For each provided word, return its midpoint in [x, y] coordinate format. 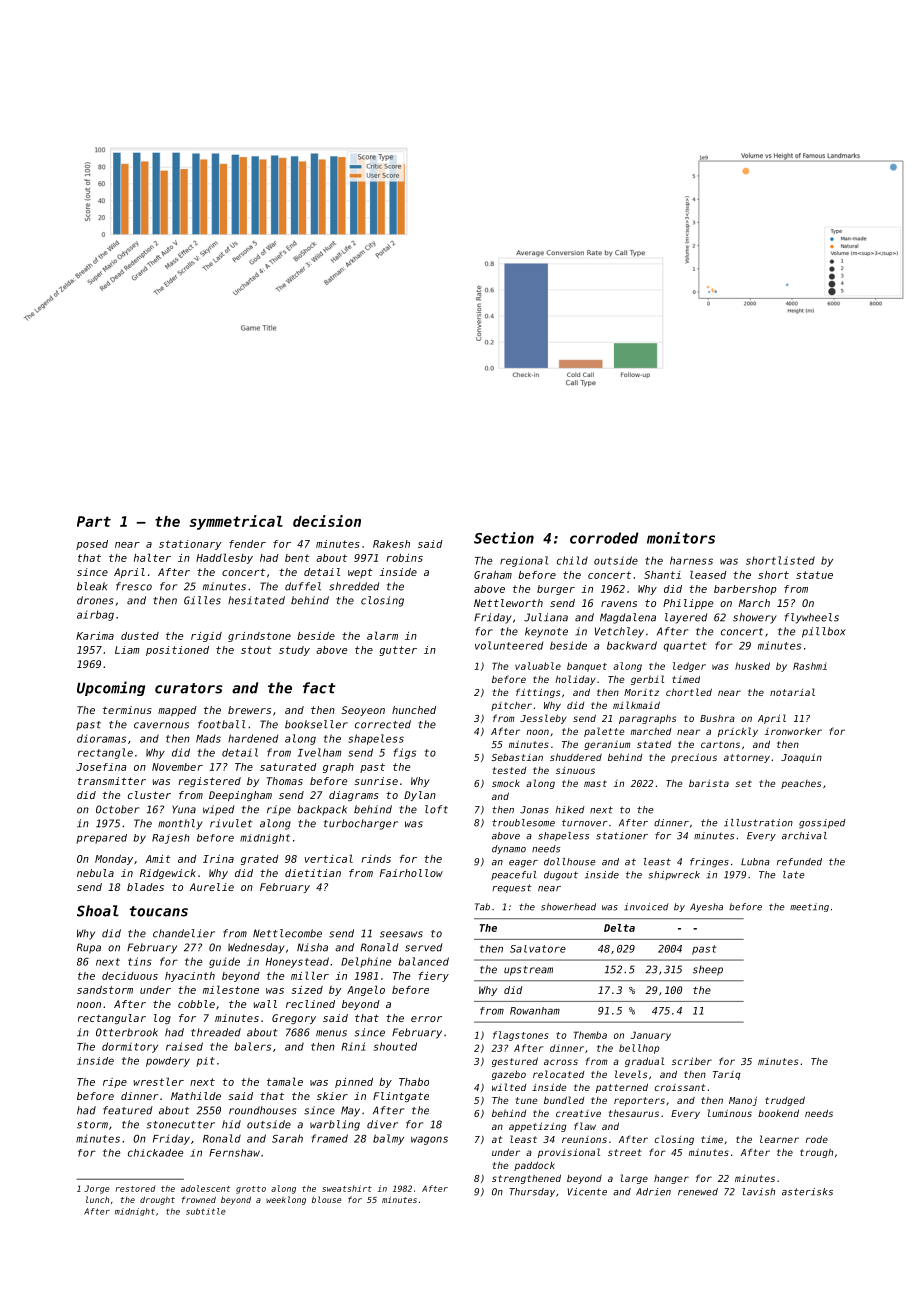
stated [654, 744]
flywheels [811, 618]
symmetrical [236, 522]
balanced [423, 961]
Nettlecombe [287, 933]
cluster [149, 795]
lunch [97, 1199]
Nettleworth [508, 603]
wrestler [158, 1081]
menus [331, 1033]
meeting [809, 907]
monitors [681, 538]
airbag [95, 615]
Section [504, 538]
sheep [708, 970]
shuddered [576, 757]
